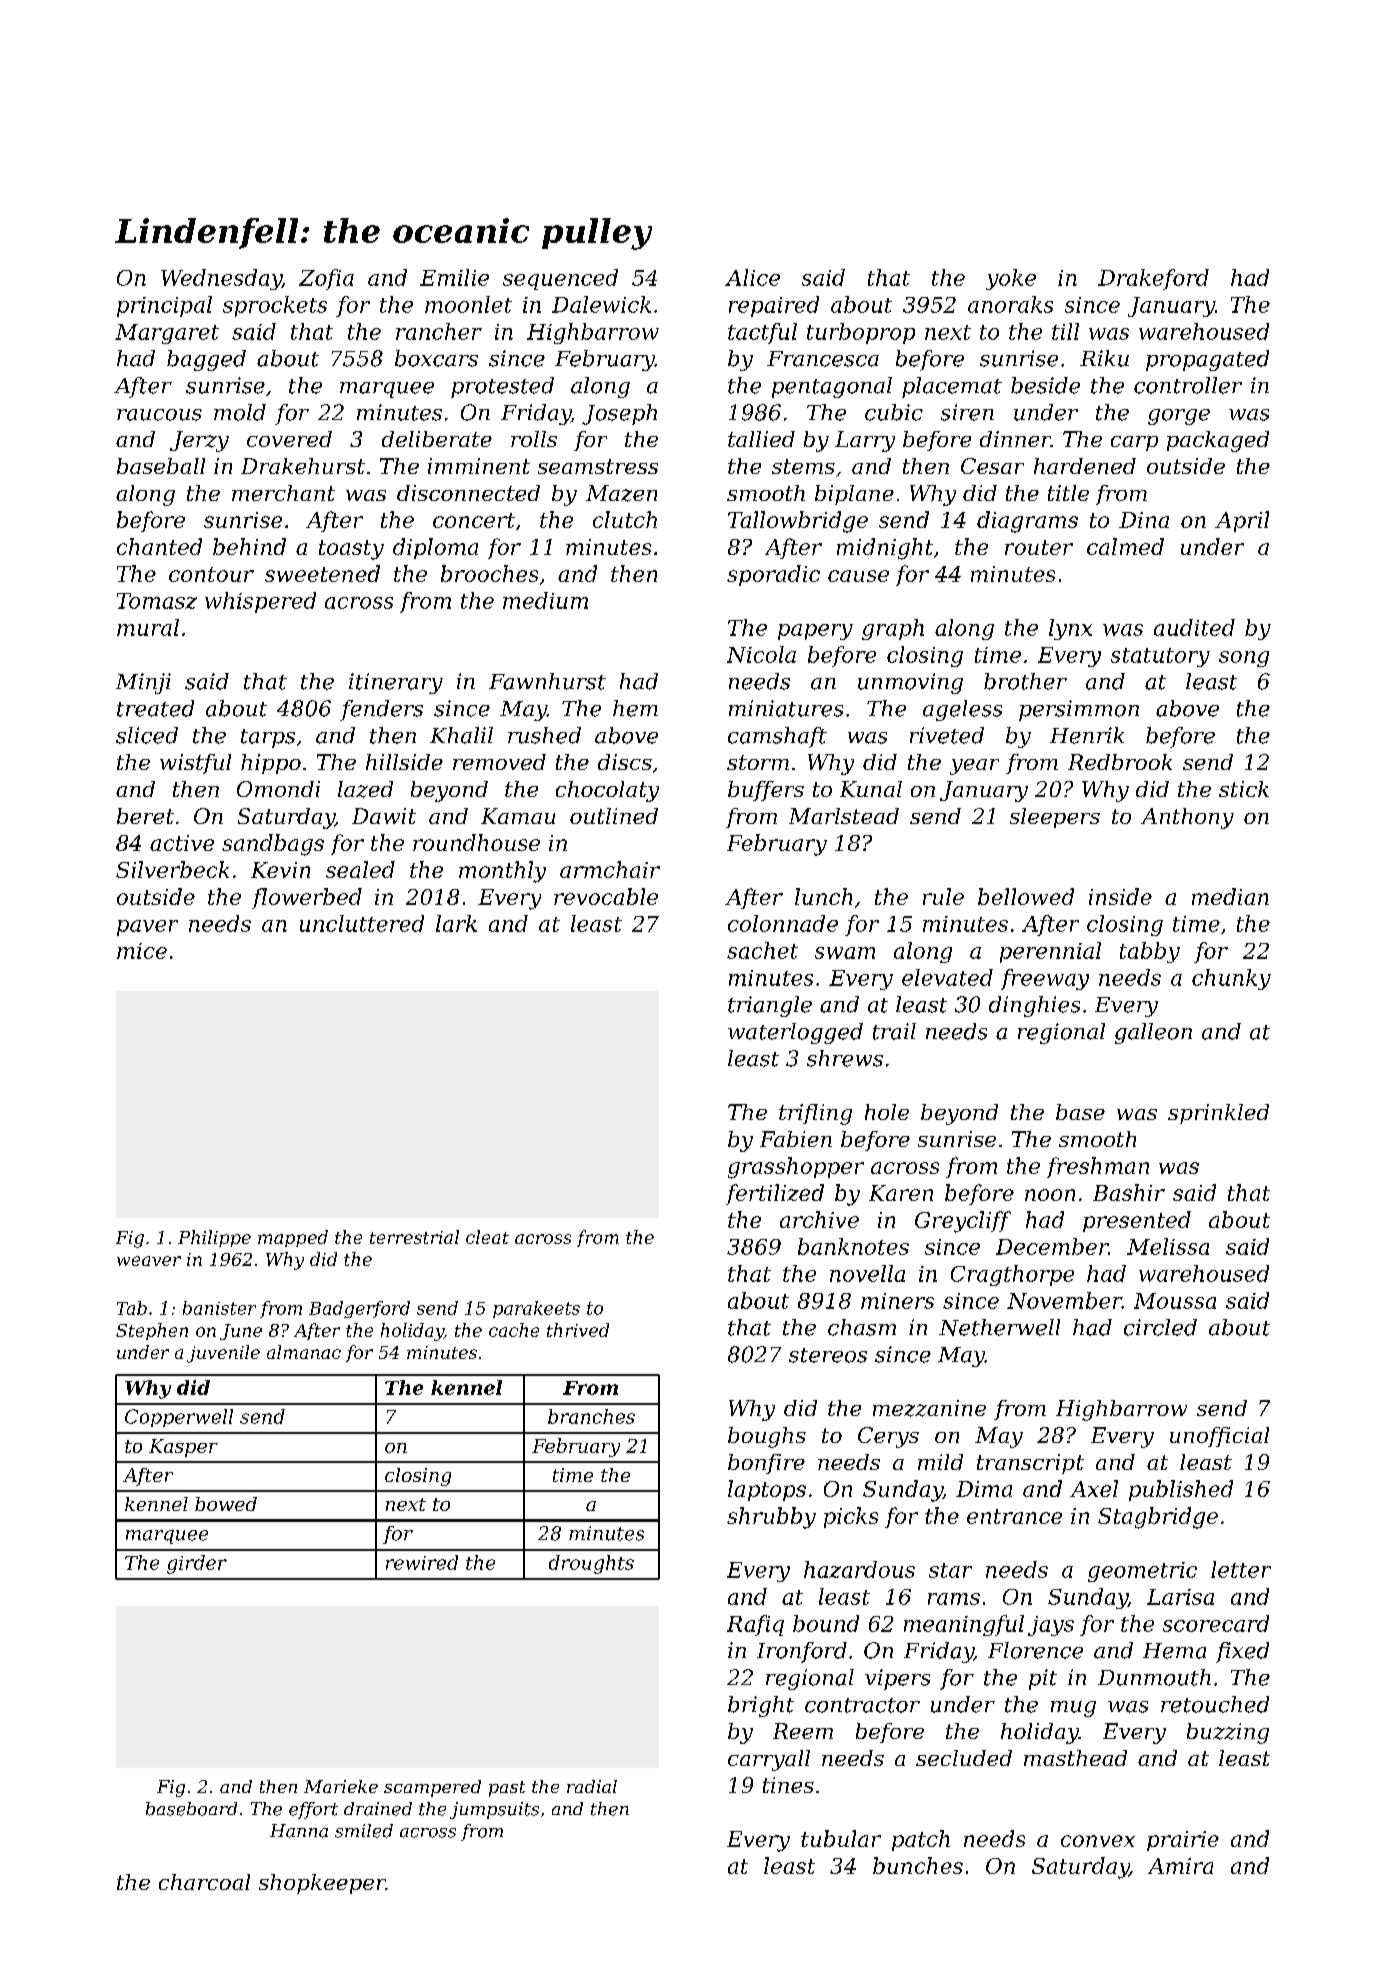 The height and width of the document is (1969, 1386). What do you see at coordinates (885, 549) in the document?
I see `midnight` at bounding box center [885, 549].
